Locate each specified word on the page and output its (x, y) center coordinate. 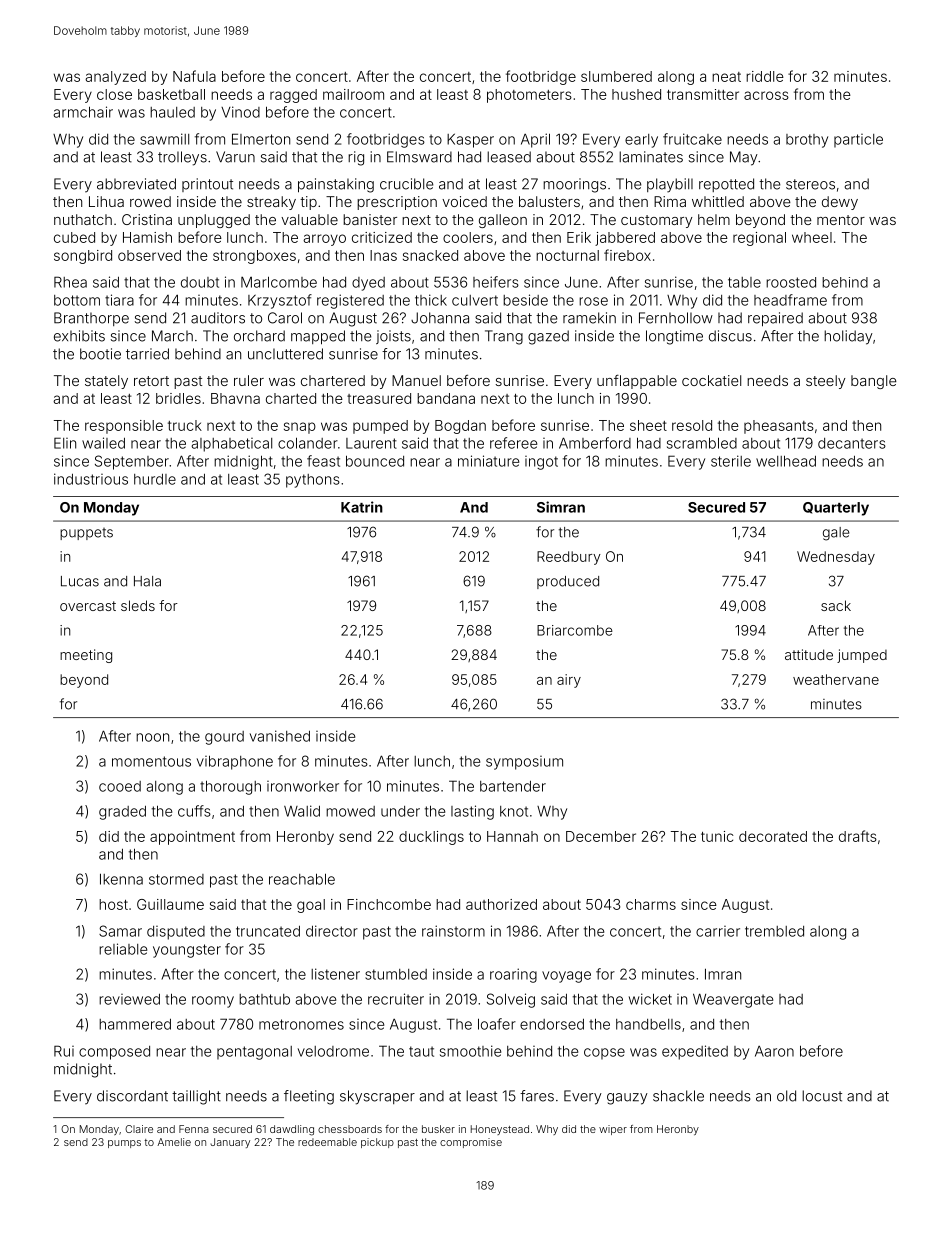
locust (822, 1096)
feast (323, 461)
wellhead (786, 461)
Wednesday (836, 558)
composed (114, 1053)
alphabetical (231, 445)
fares (537, 1096)
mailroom (353, 94)
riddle (765, 76)
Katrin (362, 507)
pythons (313, 481)
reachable (302, 879)
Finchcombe (389, 904)
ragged (293, 96)
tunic (717, 836)
